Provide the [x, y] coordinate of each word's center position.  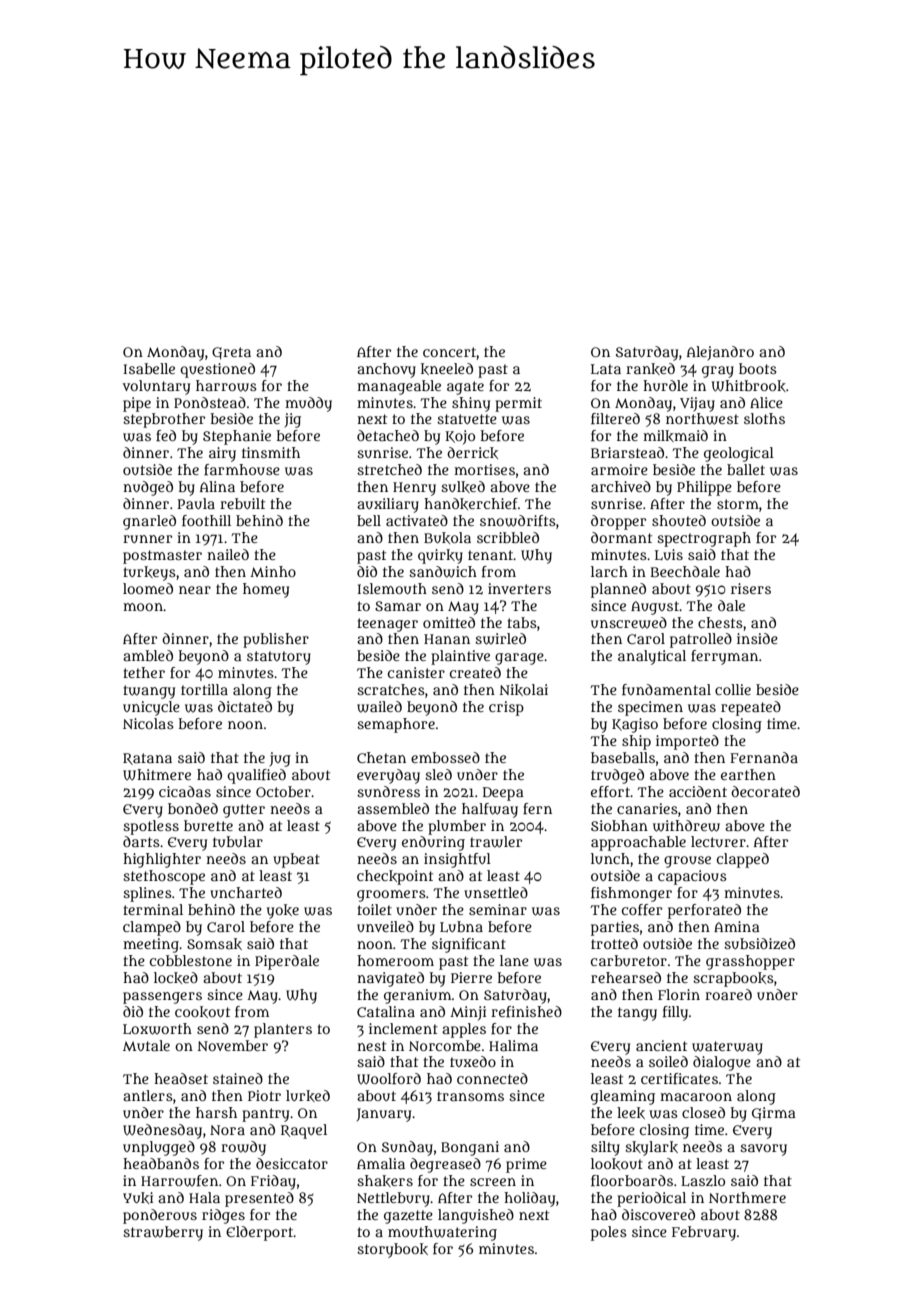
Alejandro [720, 353]
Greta [231, 353]
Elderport [260, 1233]
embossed [445, 757]
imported [687, 742]
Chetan [381, 757]
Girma [774, 1113]
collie [733, 689]
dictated [245, 706]
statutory [279, 658]
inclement [403, 1028]
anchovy [386, 370]
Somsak [214, 944]
